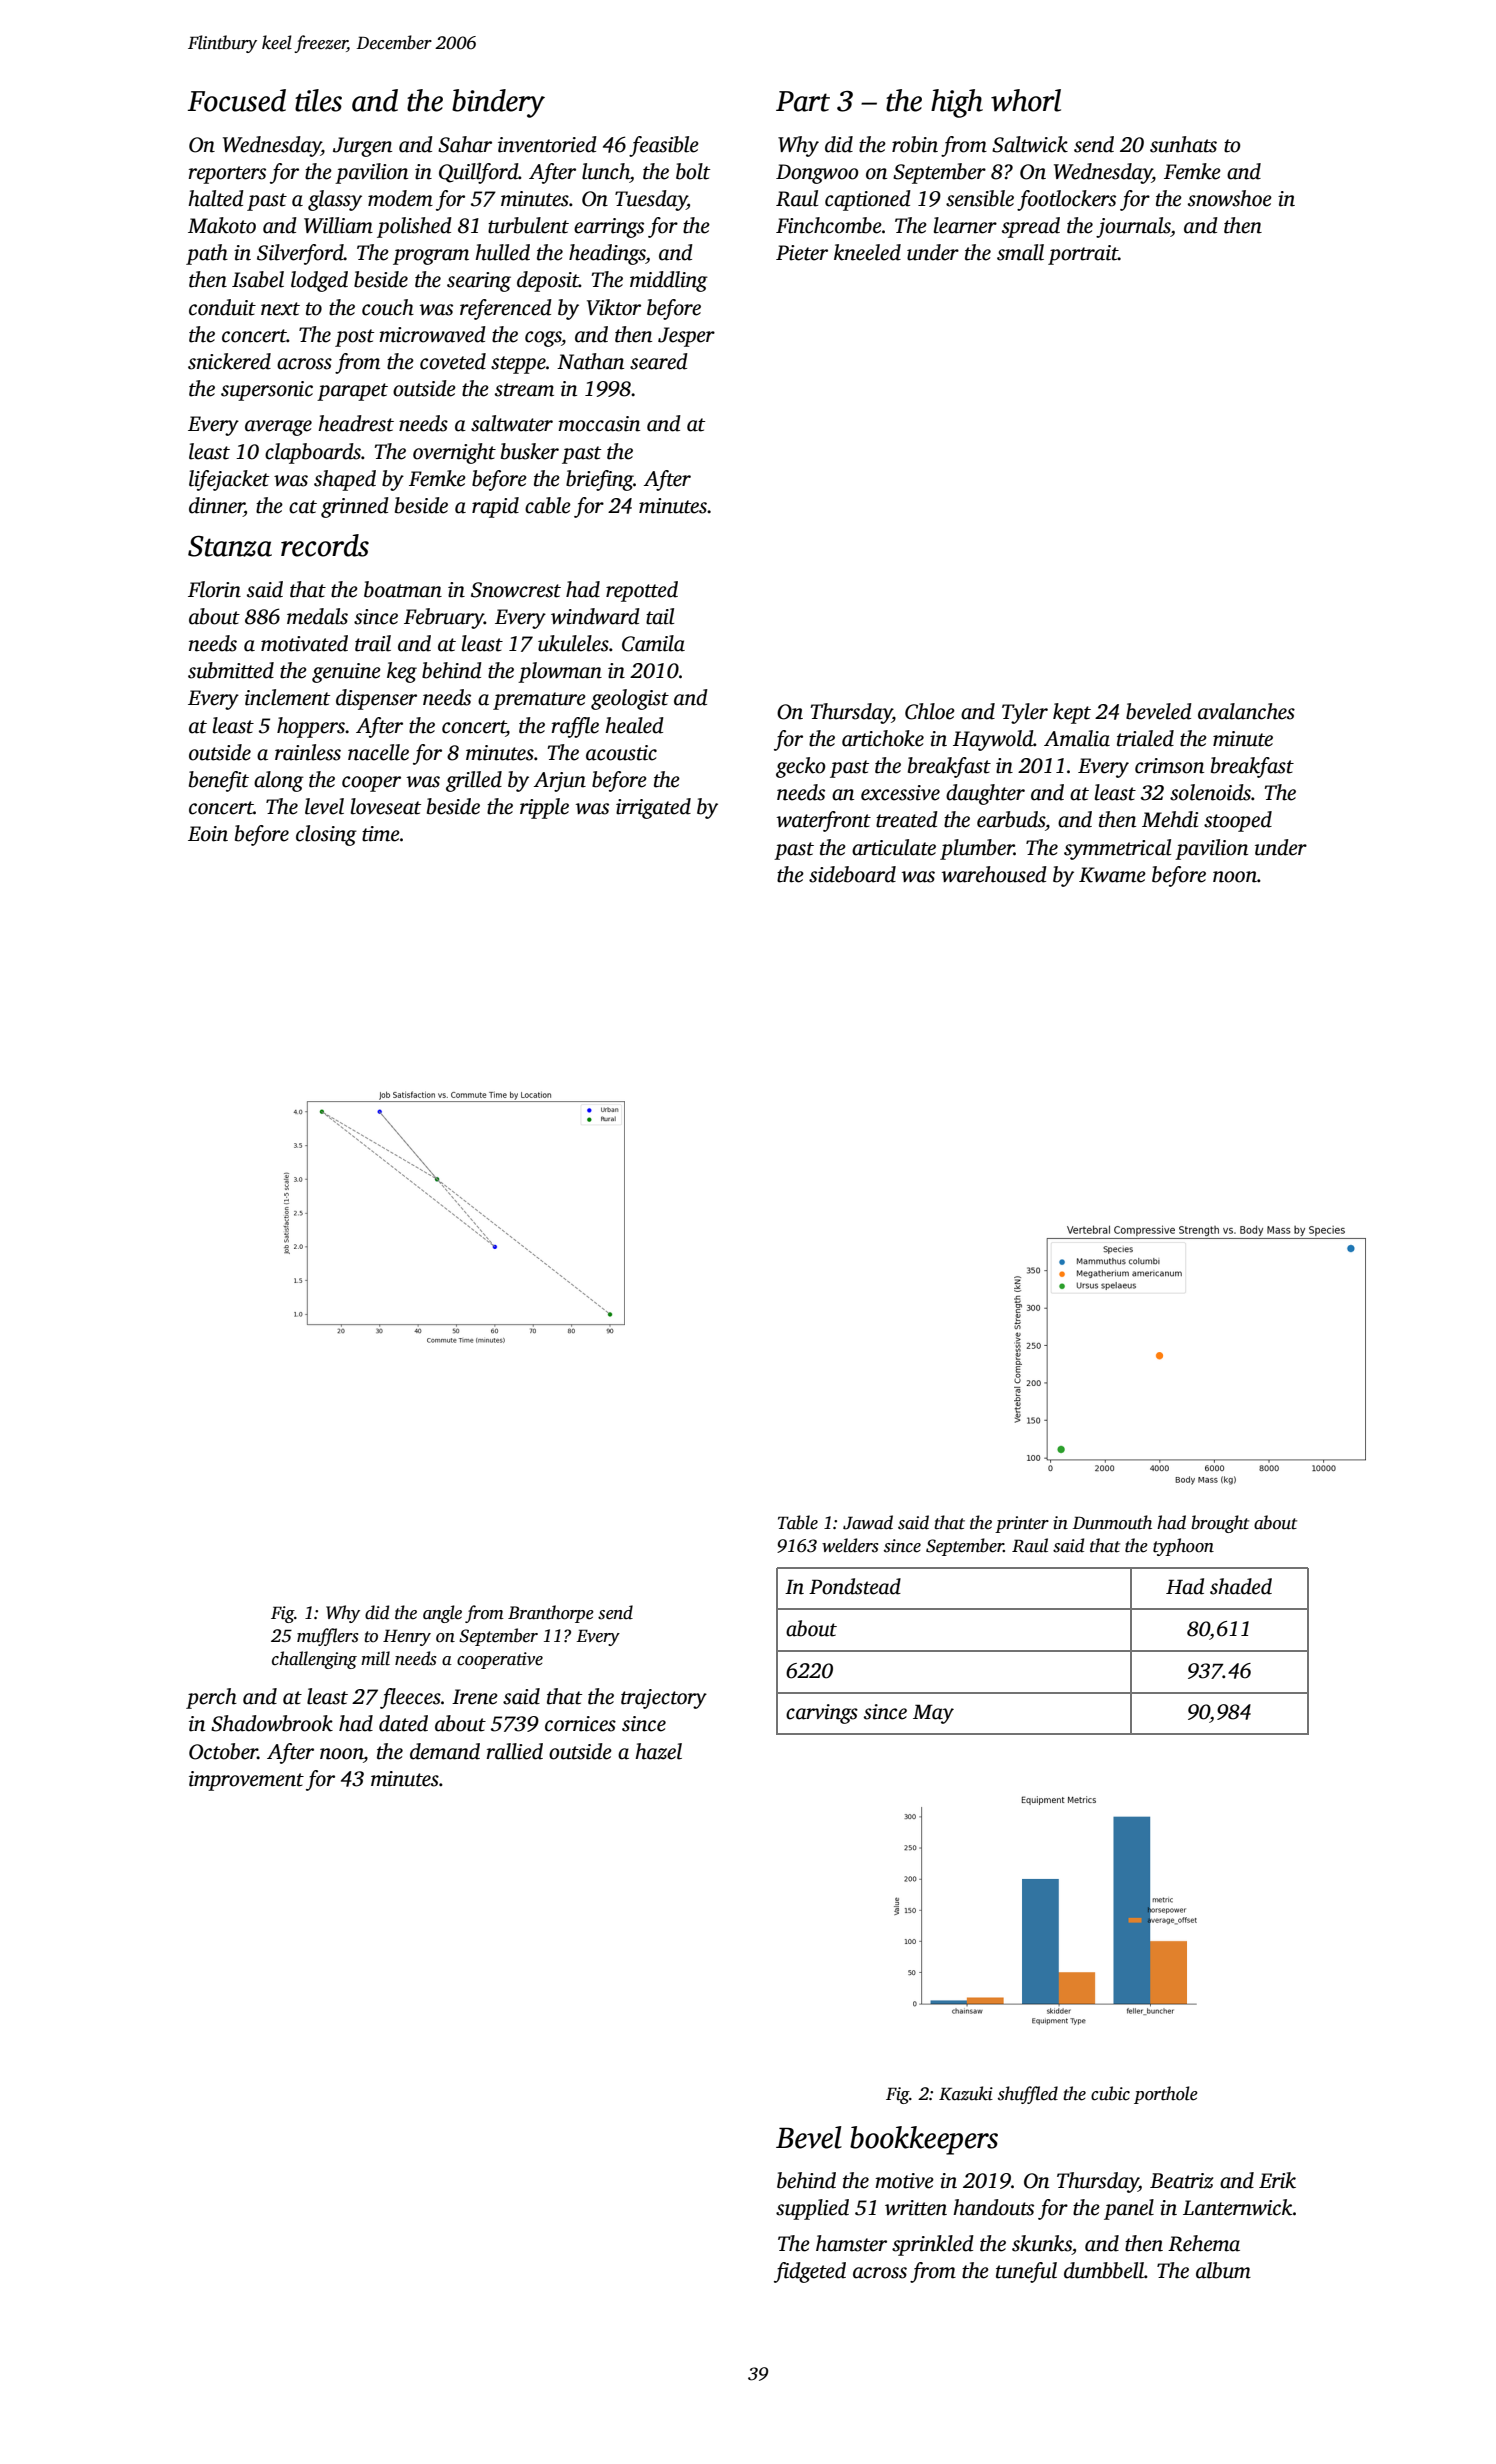 Image resolution: width=1496 pixels, height=2464 pixels. I want to click on sideboard, so click(852, 874).
